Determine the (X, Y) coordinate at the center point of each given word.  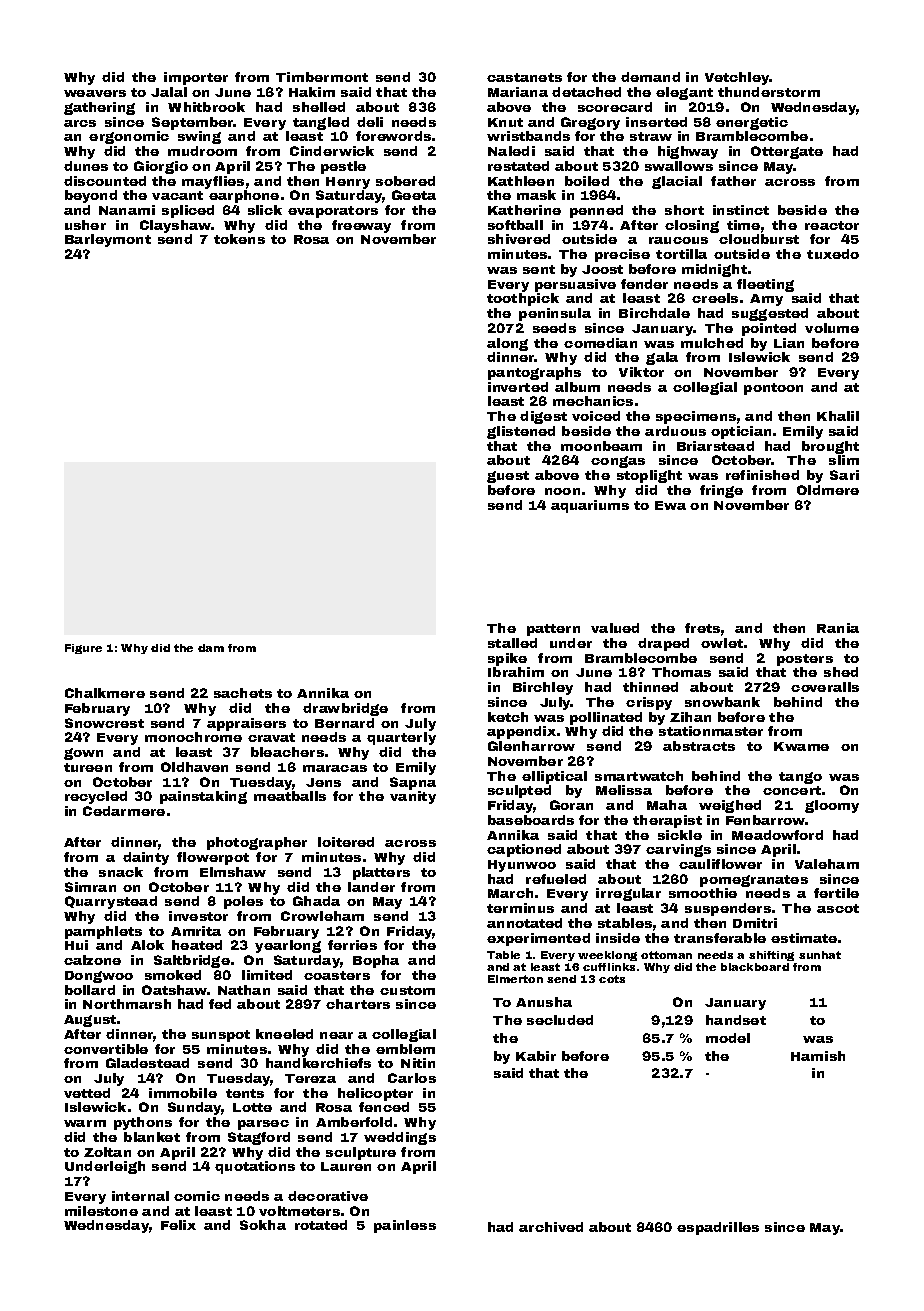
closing (692, 226)
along (507, 344)
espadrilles (718, 1228)
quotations (255, 1167)
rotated (321, 1225)
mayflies (213, 182)
